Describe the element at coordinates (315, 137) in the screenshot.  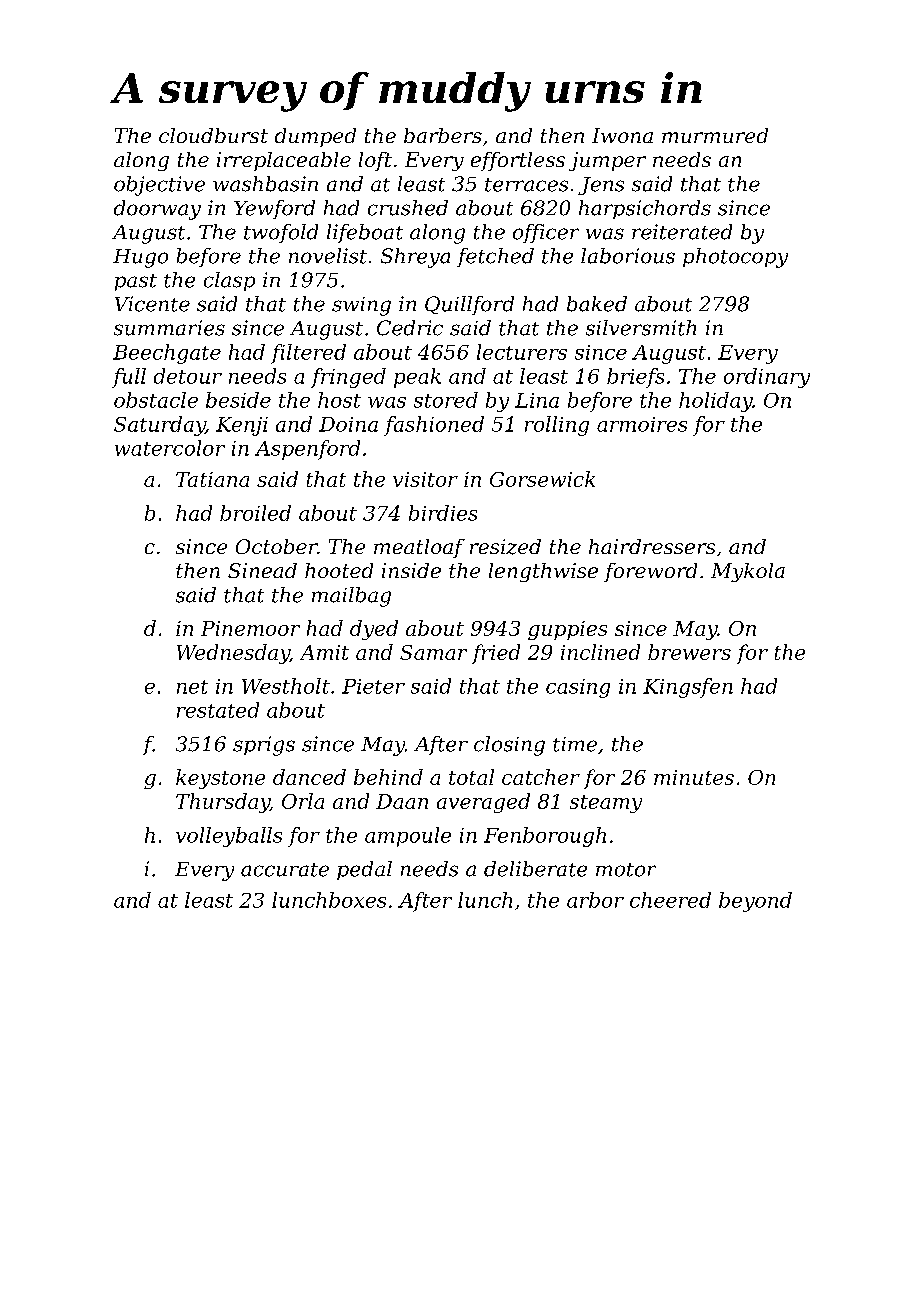
I see `dumped` at that location.
